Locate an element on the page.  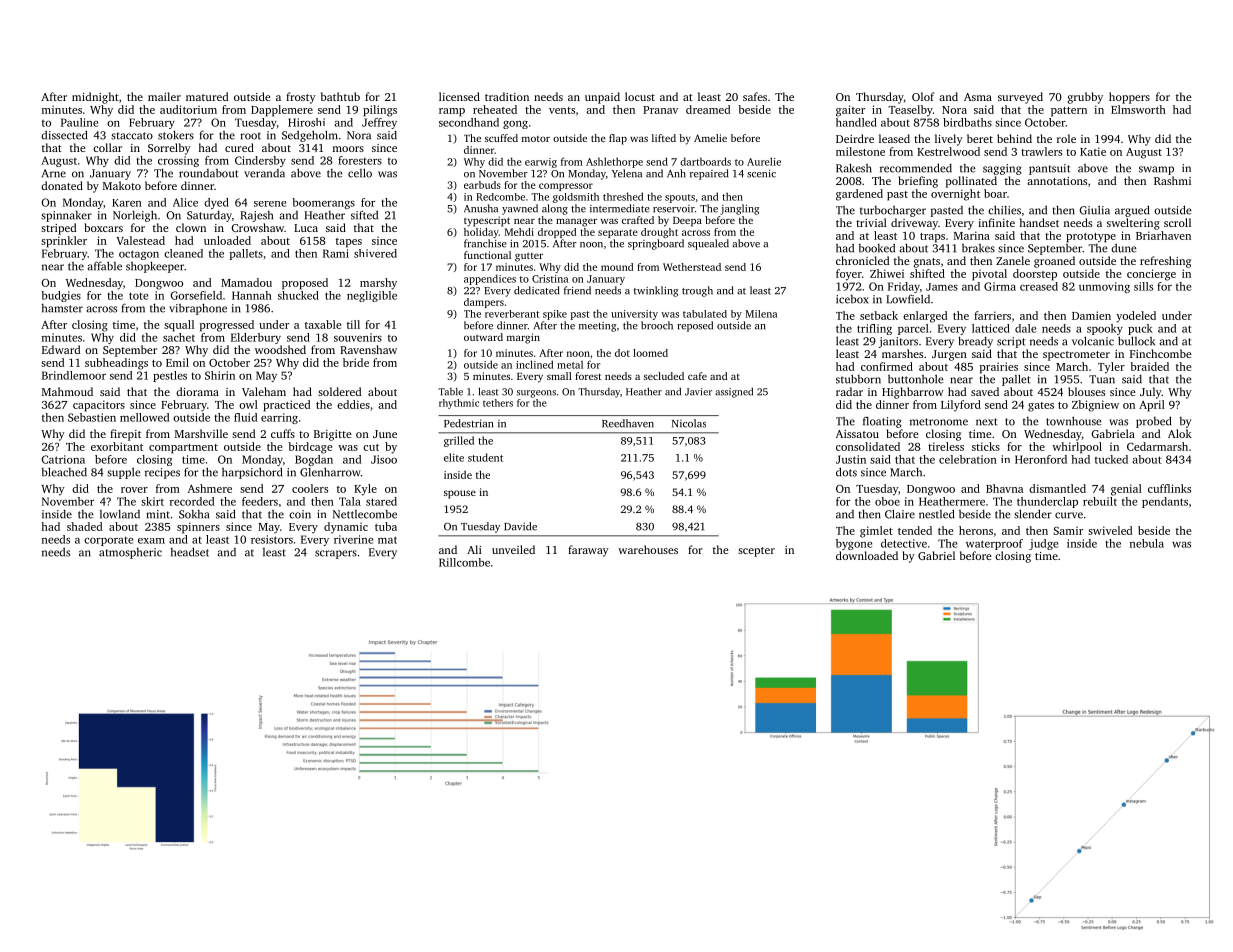
subheadings is located at coordinates (116, 364).
